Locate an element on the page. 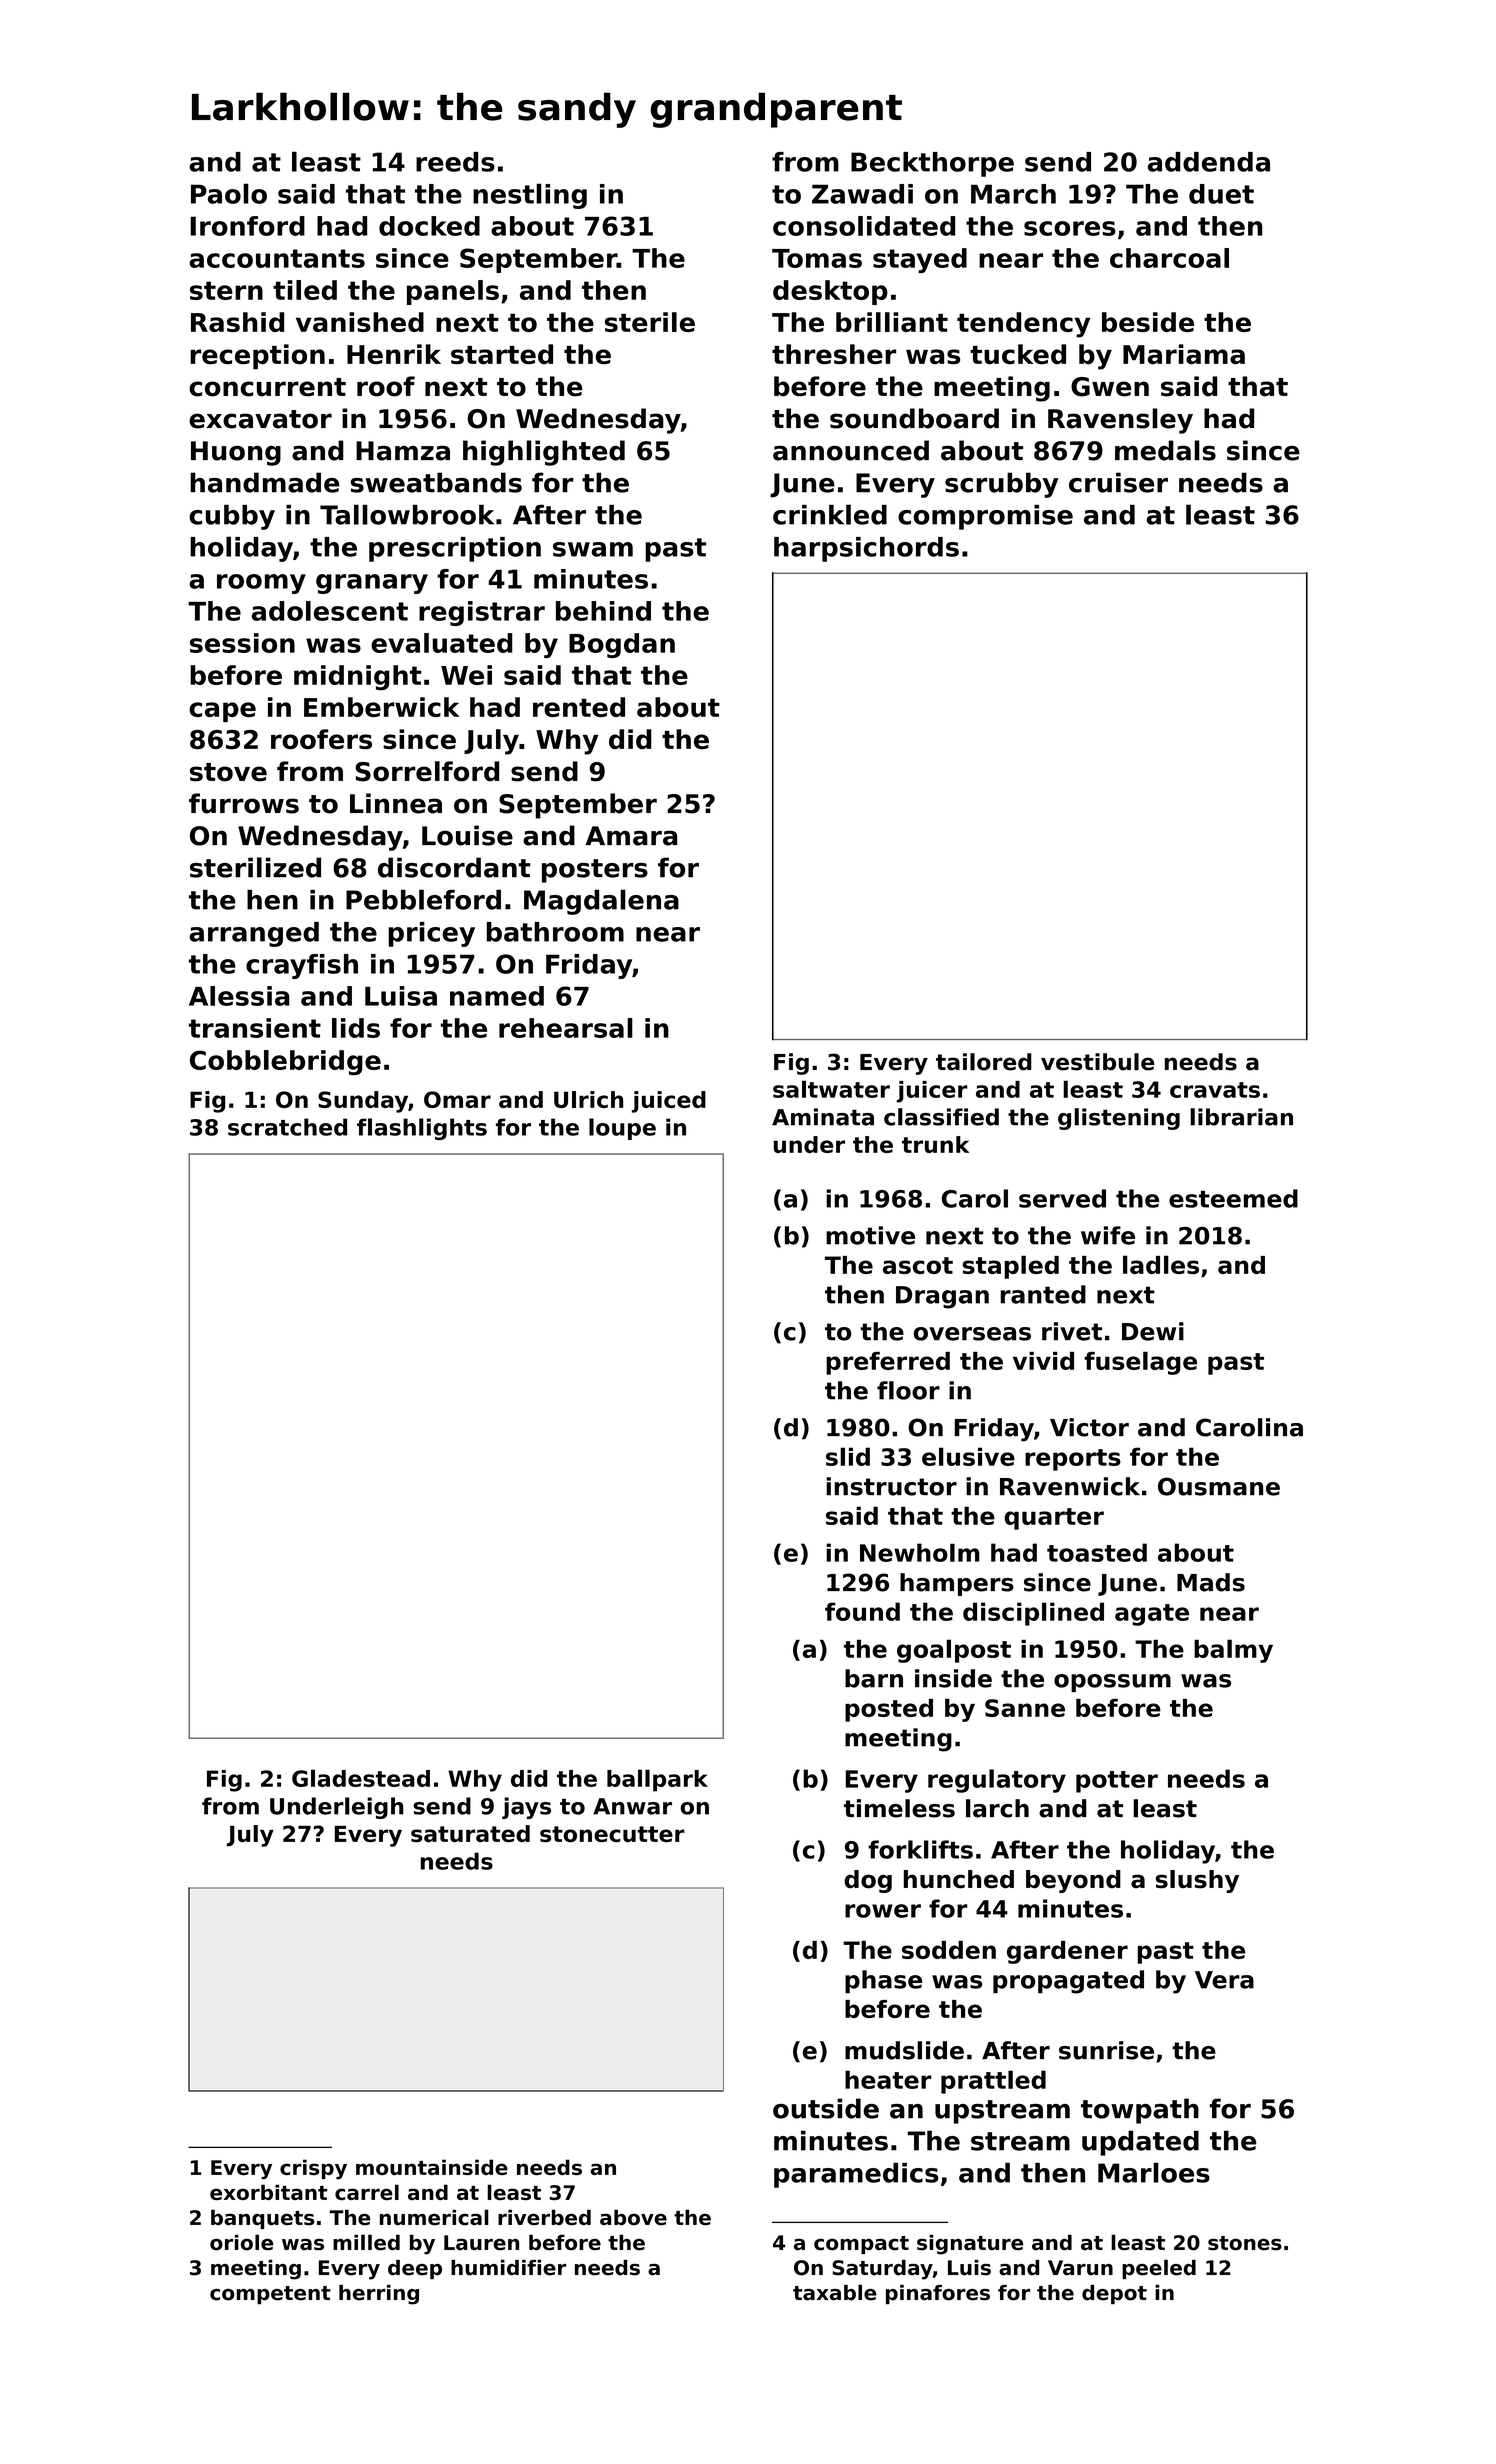 The image size is (1496, 2464). medals is located at coordinates (1165, 450).
